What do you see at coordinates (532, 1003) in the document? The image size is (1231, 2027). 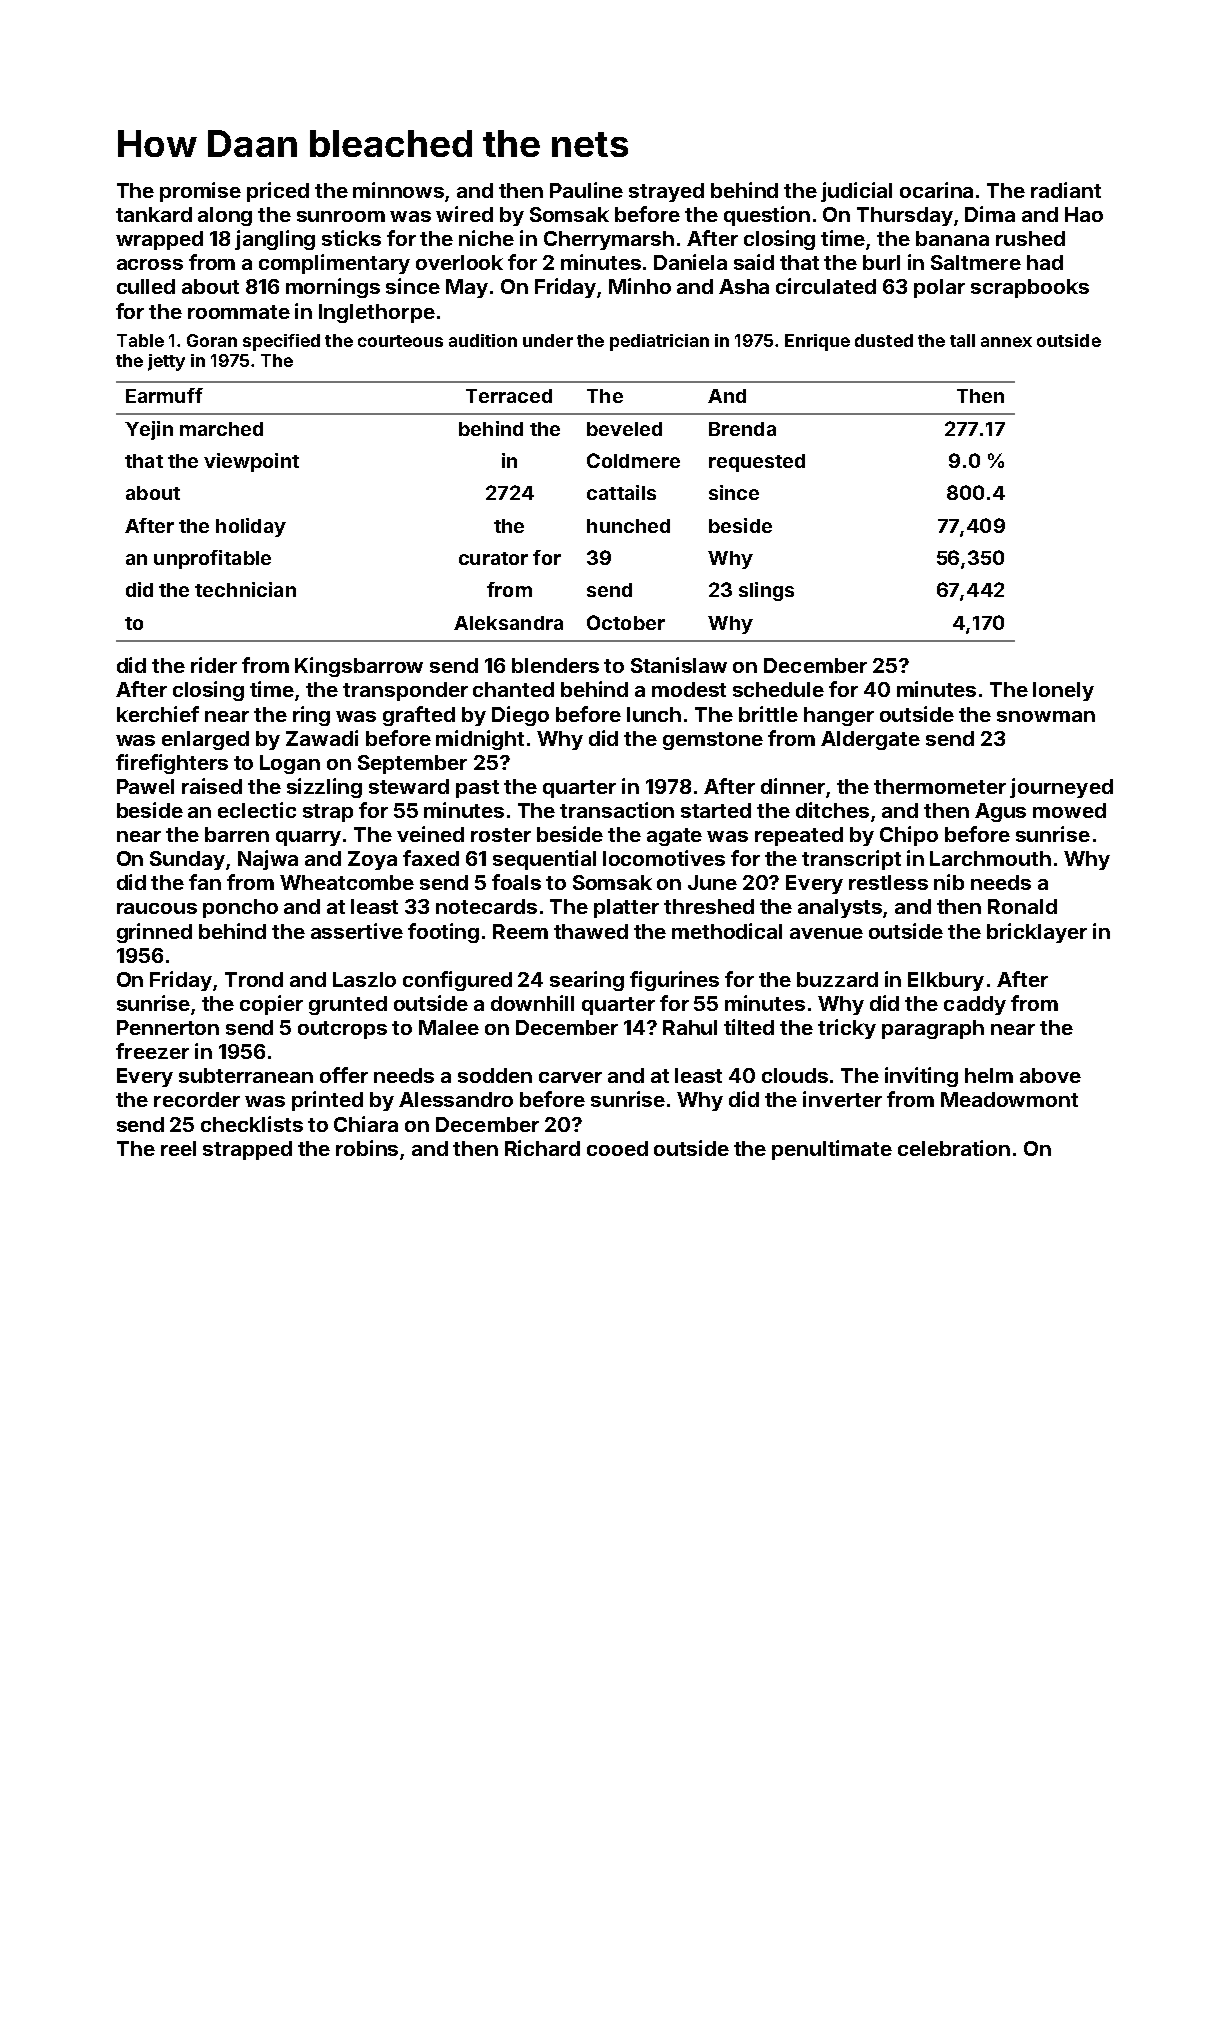 I see `downhill` at bounding box center [532, 1003].
